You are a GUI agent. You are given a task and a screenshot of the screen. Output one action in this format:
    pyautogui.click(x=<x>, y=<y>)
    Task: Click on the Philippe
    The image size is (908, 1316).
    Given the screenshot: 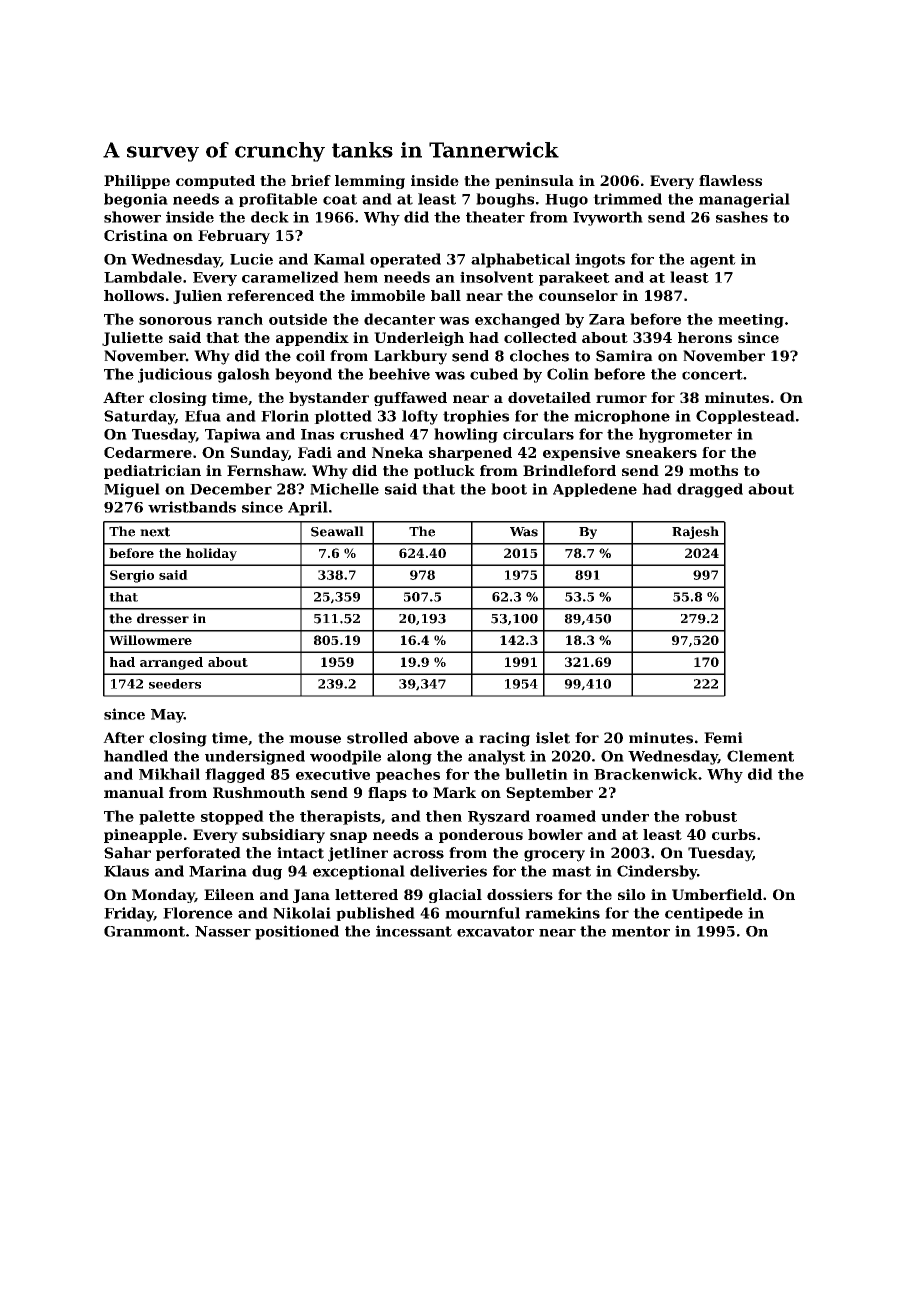 What is the action you would take?
    pyautogui.click(x=137, y=182)
